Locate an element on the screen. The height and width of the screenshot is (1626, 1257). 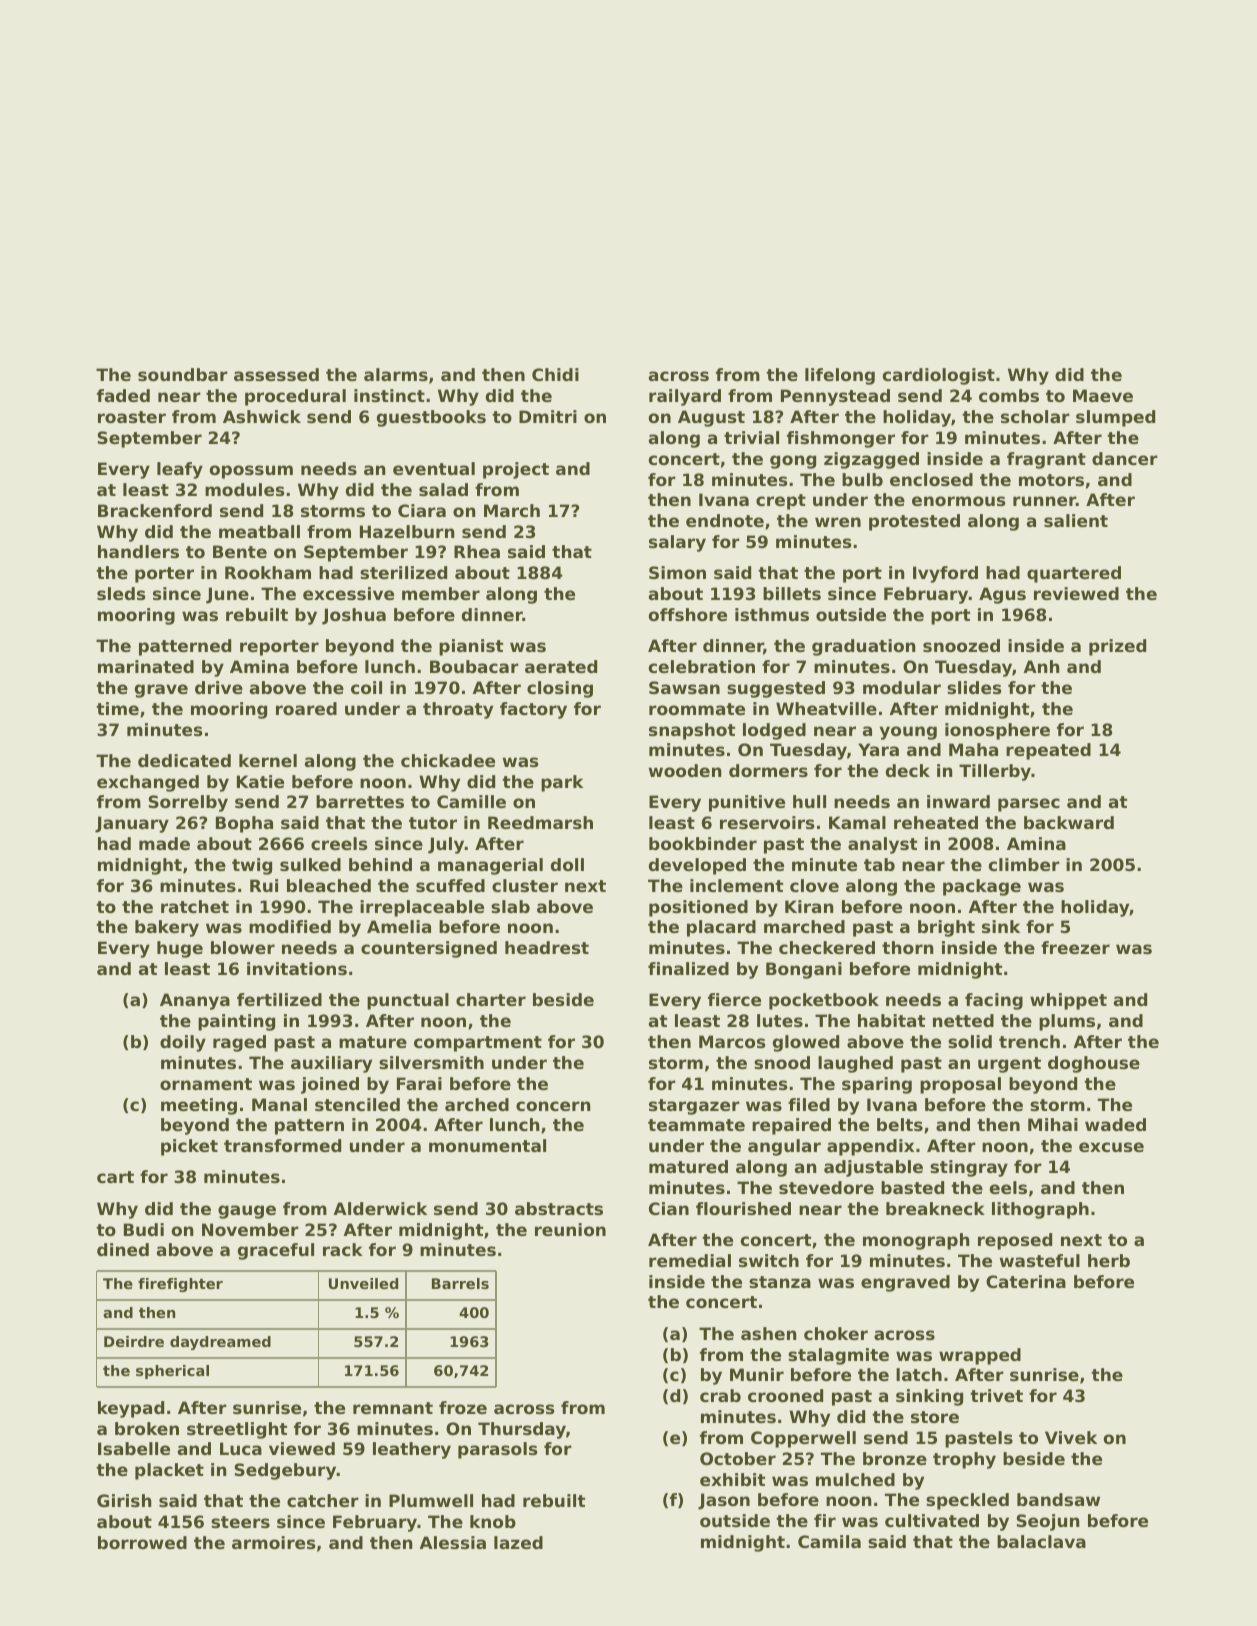
dined is located at coordinates (123, 1249).
